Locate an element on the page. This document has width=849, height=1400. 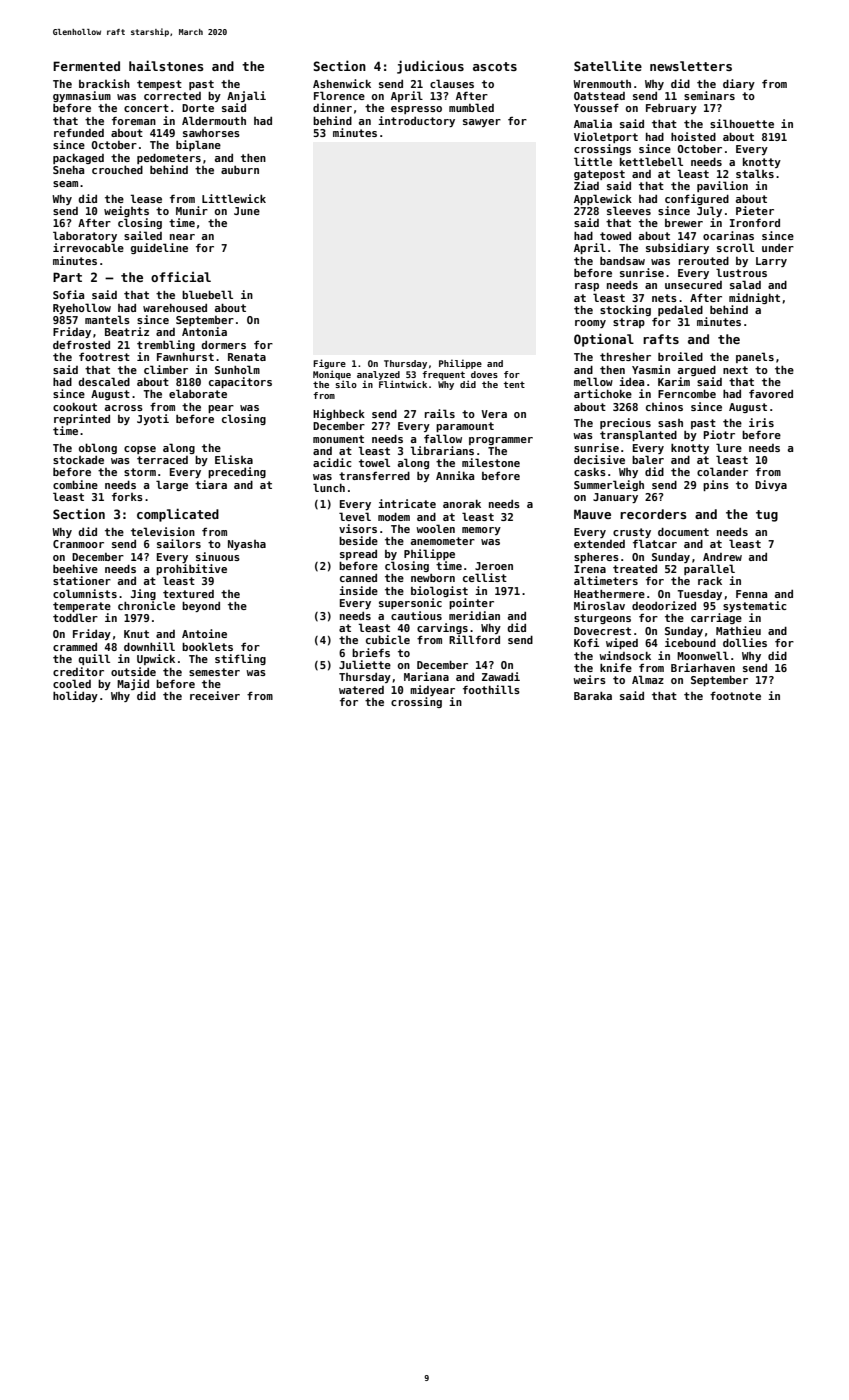
crammed is located at coordinates (75, 647).
